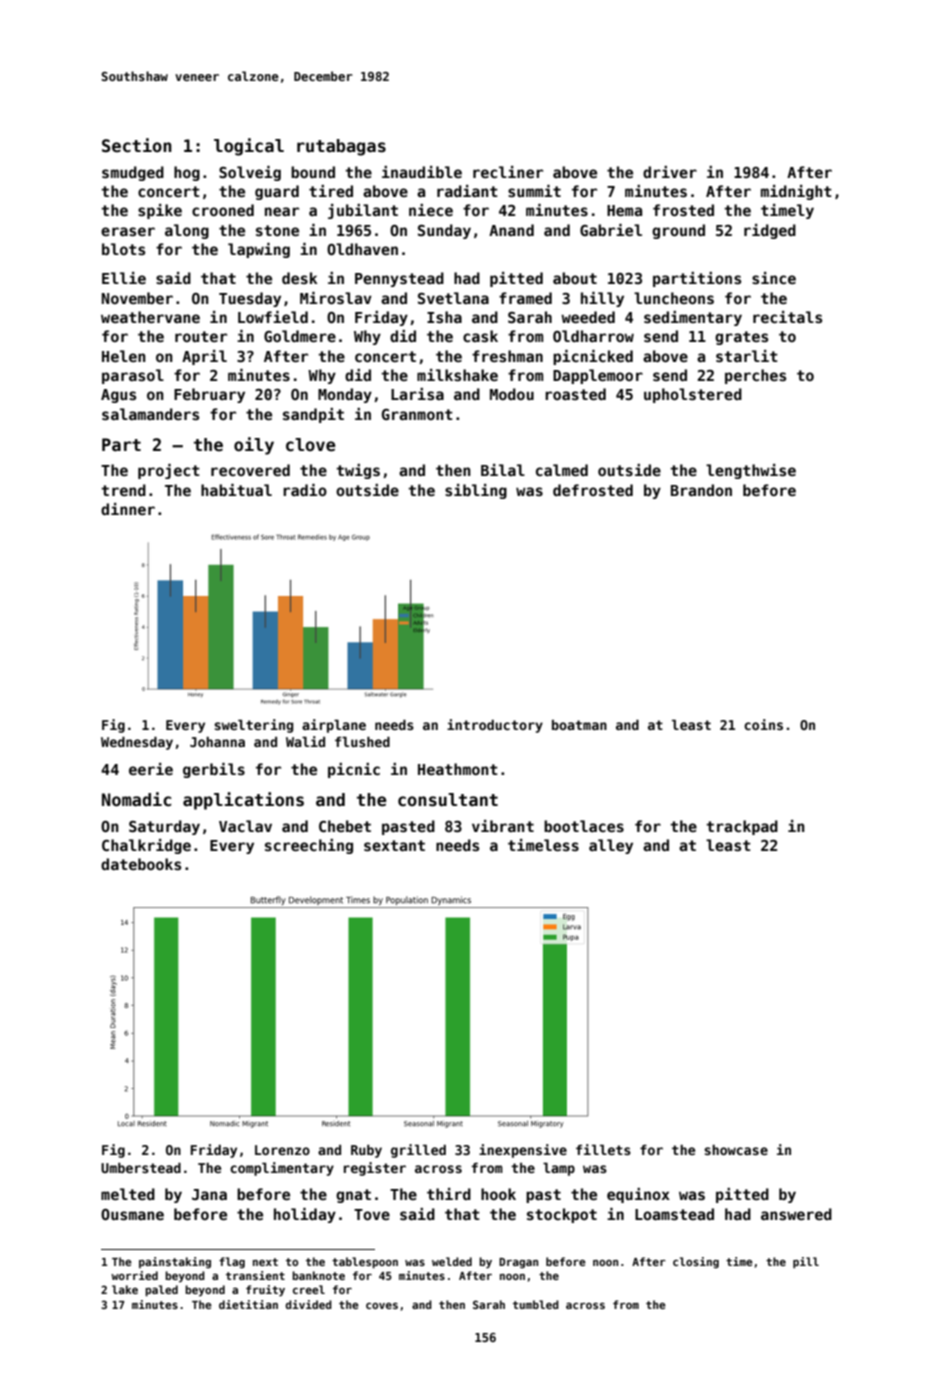 The width and height of the page is (949, 1375). Describe the element at coordinates (253, 726) in the page. I see `sweltering` at that location.
